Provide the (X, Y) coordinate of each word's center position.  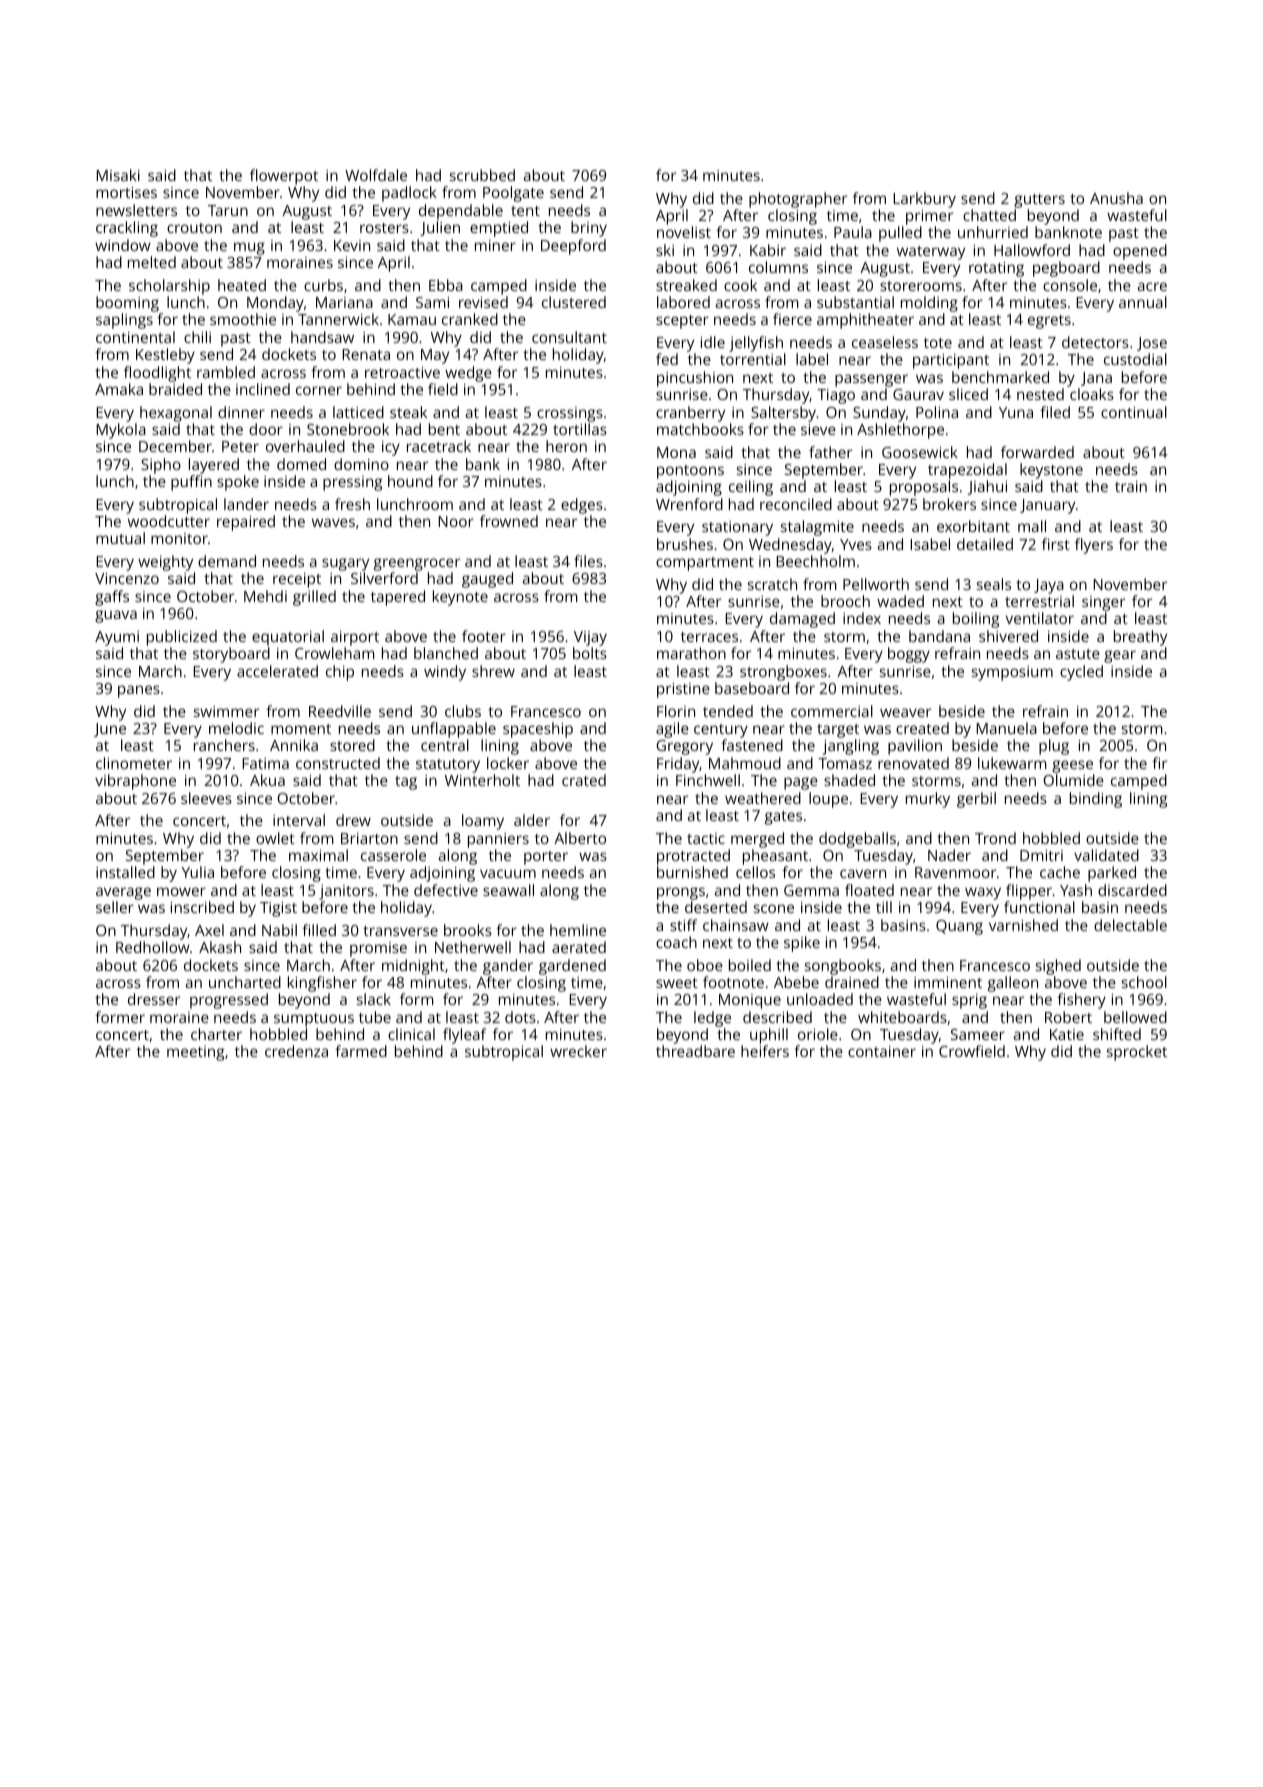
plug (1054, 747)
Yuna (1016, 412)
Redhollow (153, 947)
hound (410, 481)
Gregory (684, 747)
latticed (358, 412)
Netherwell (473, 947)
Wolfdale (376, 175)
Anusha (1116, 198)
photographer (798, 200)
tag (406, 783)
